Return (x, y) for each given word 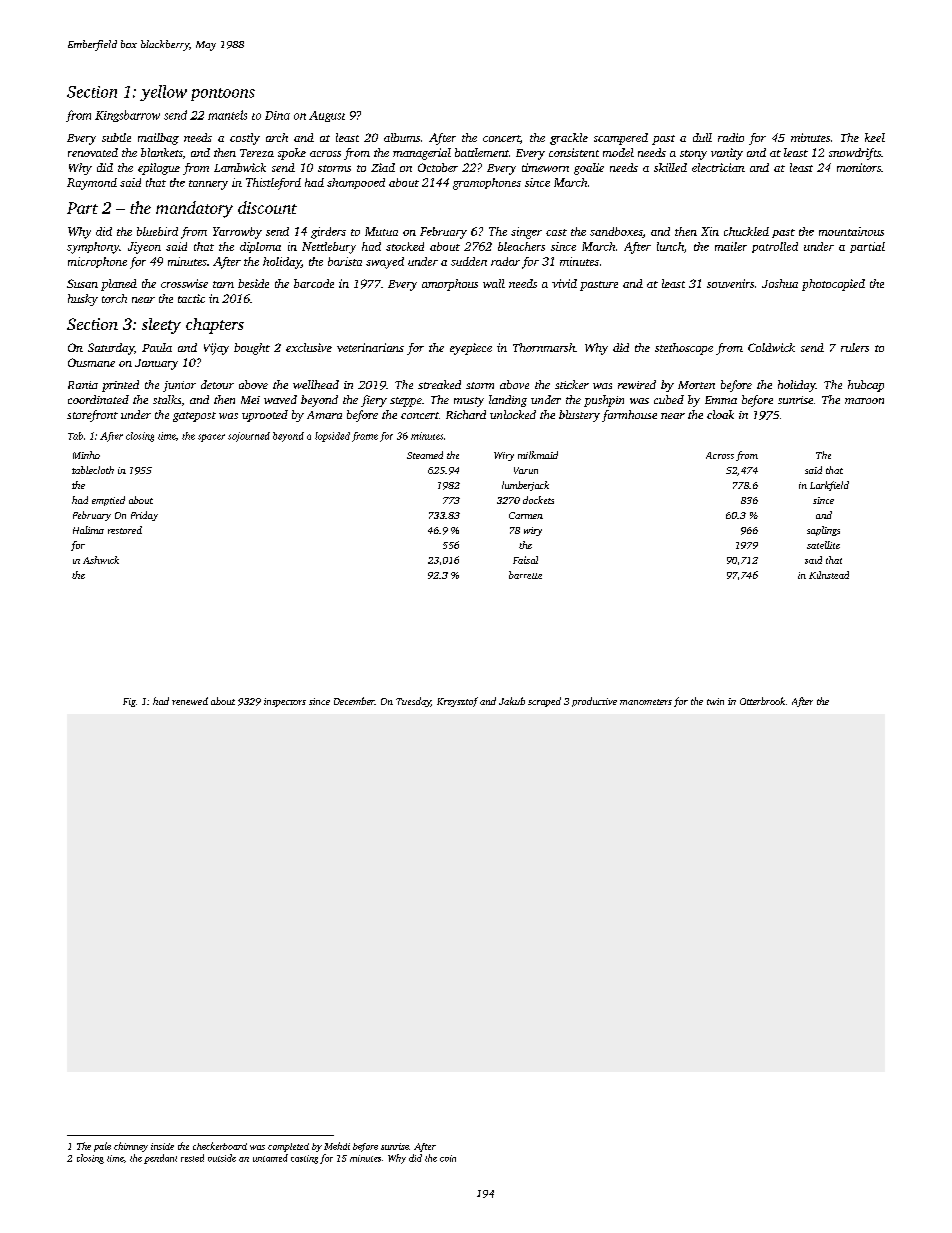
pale (102, 1147)
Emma (721, 400)
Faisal (525, 560)
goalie (589, 169)
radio (731, 137)
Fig (129, 702)
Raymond (92, 184)
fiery (374, 401)
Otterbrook (762, 701)
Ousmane (91, 362)
